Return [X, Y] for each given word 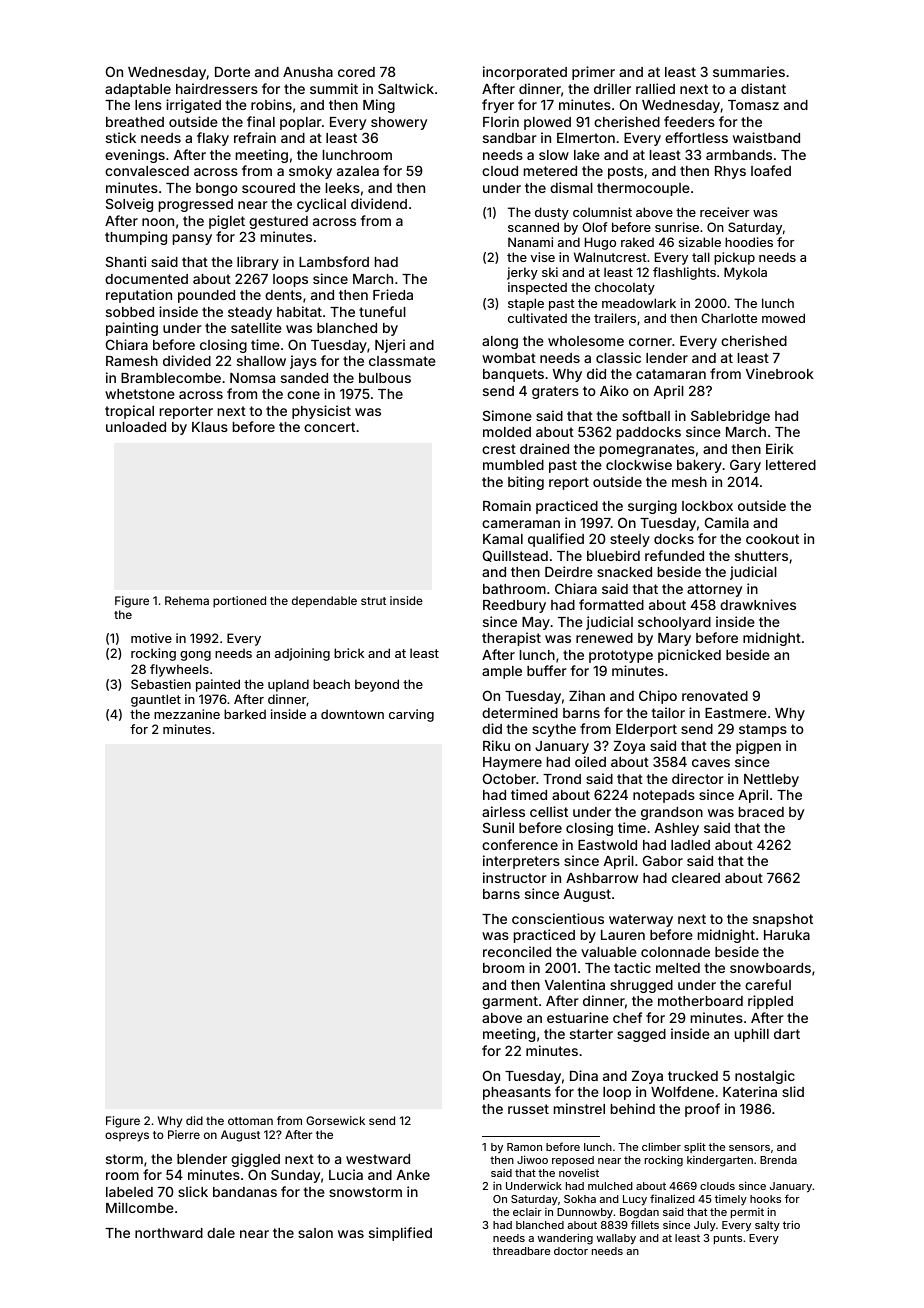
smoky [310, 172]
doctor [571, 1251]
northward [169, 1233]
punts [728, 1239]
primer [593, 73]
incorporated [525, 73]
